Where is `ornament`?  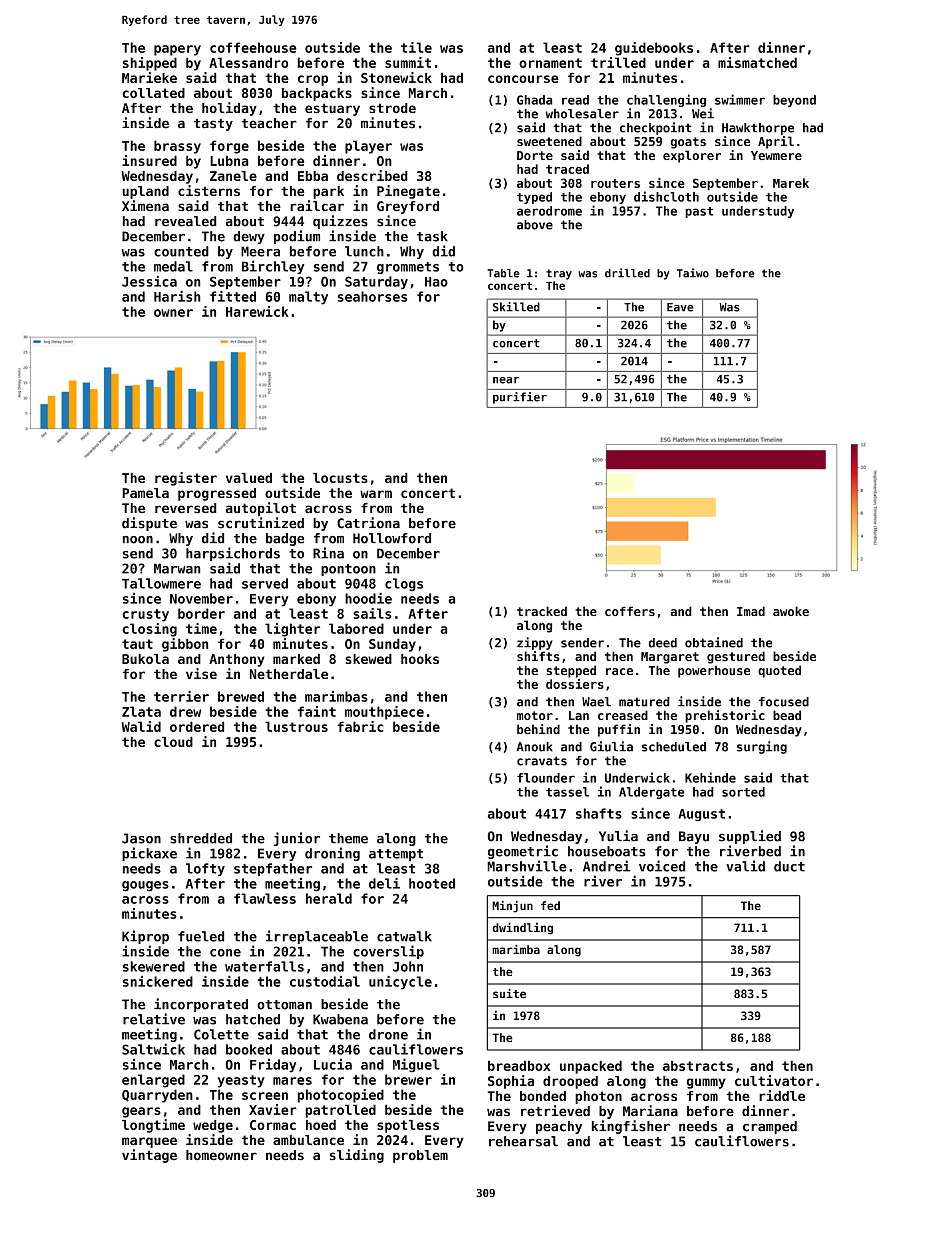 ornament is located at coordinates (550, 63).
